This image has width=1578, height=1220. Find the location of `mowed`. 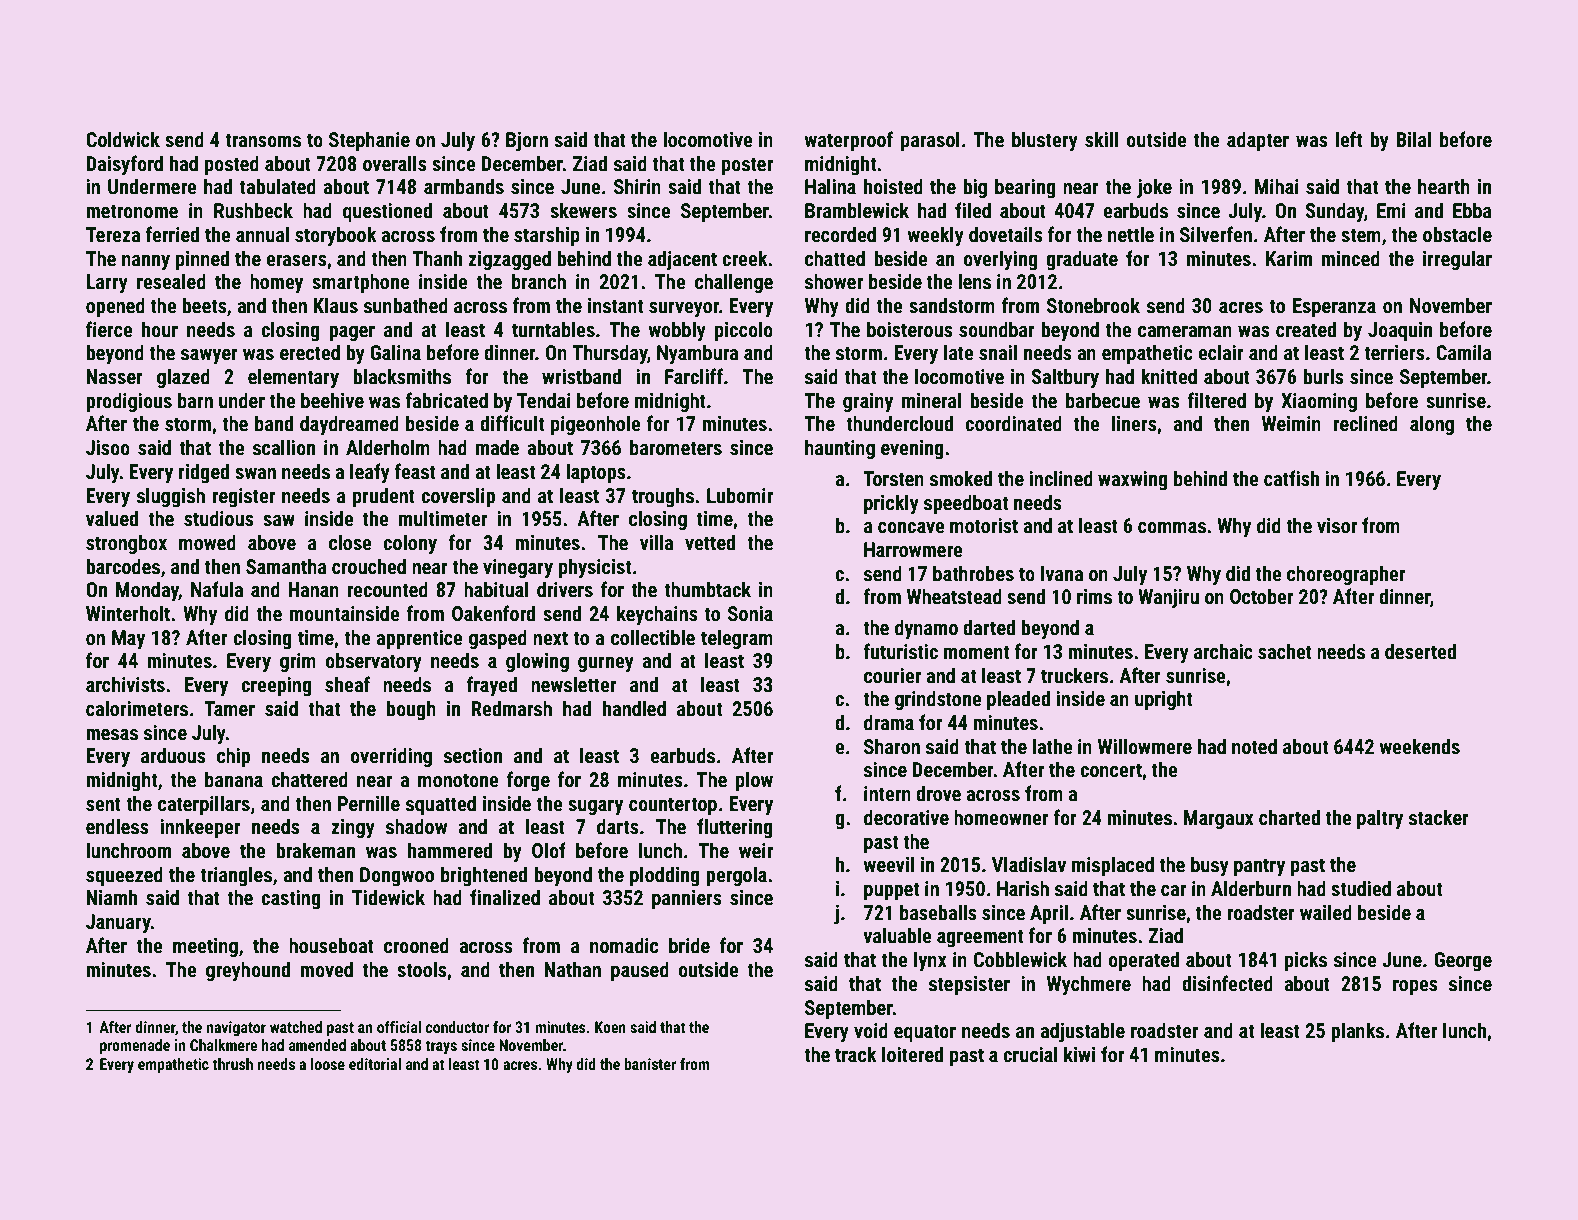

mowed is located at coordinates (207, 542).
